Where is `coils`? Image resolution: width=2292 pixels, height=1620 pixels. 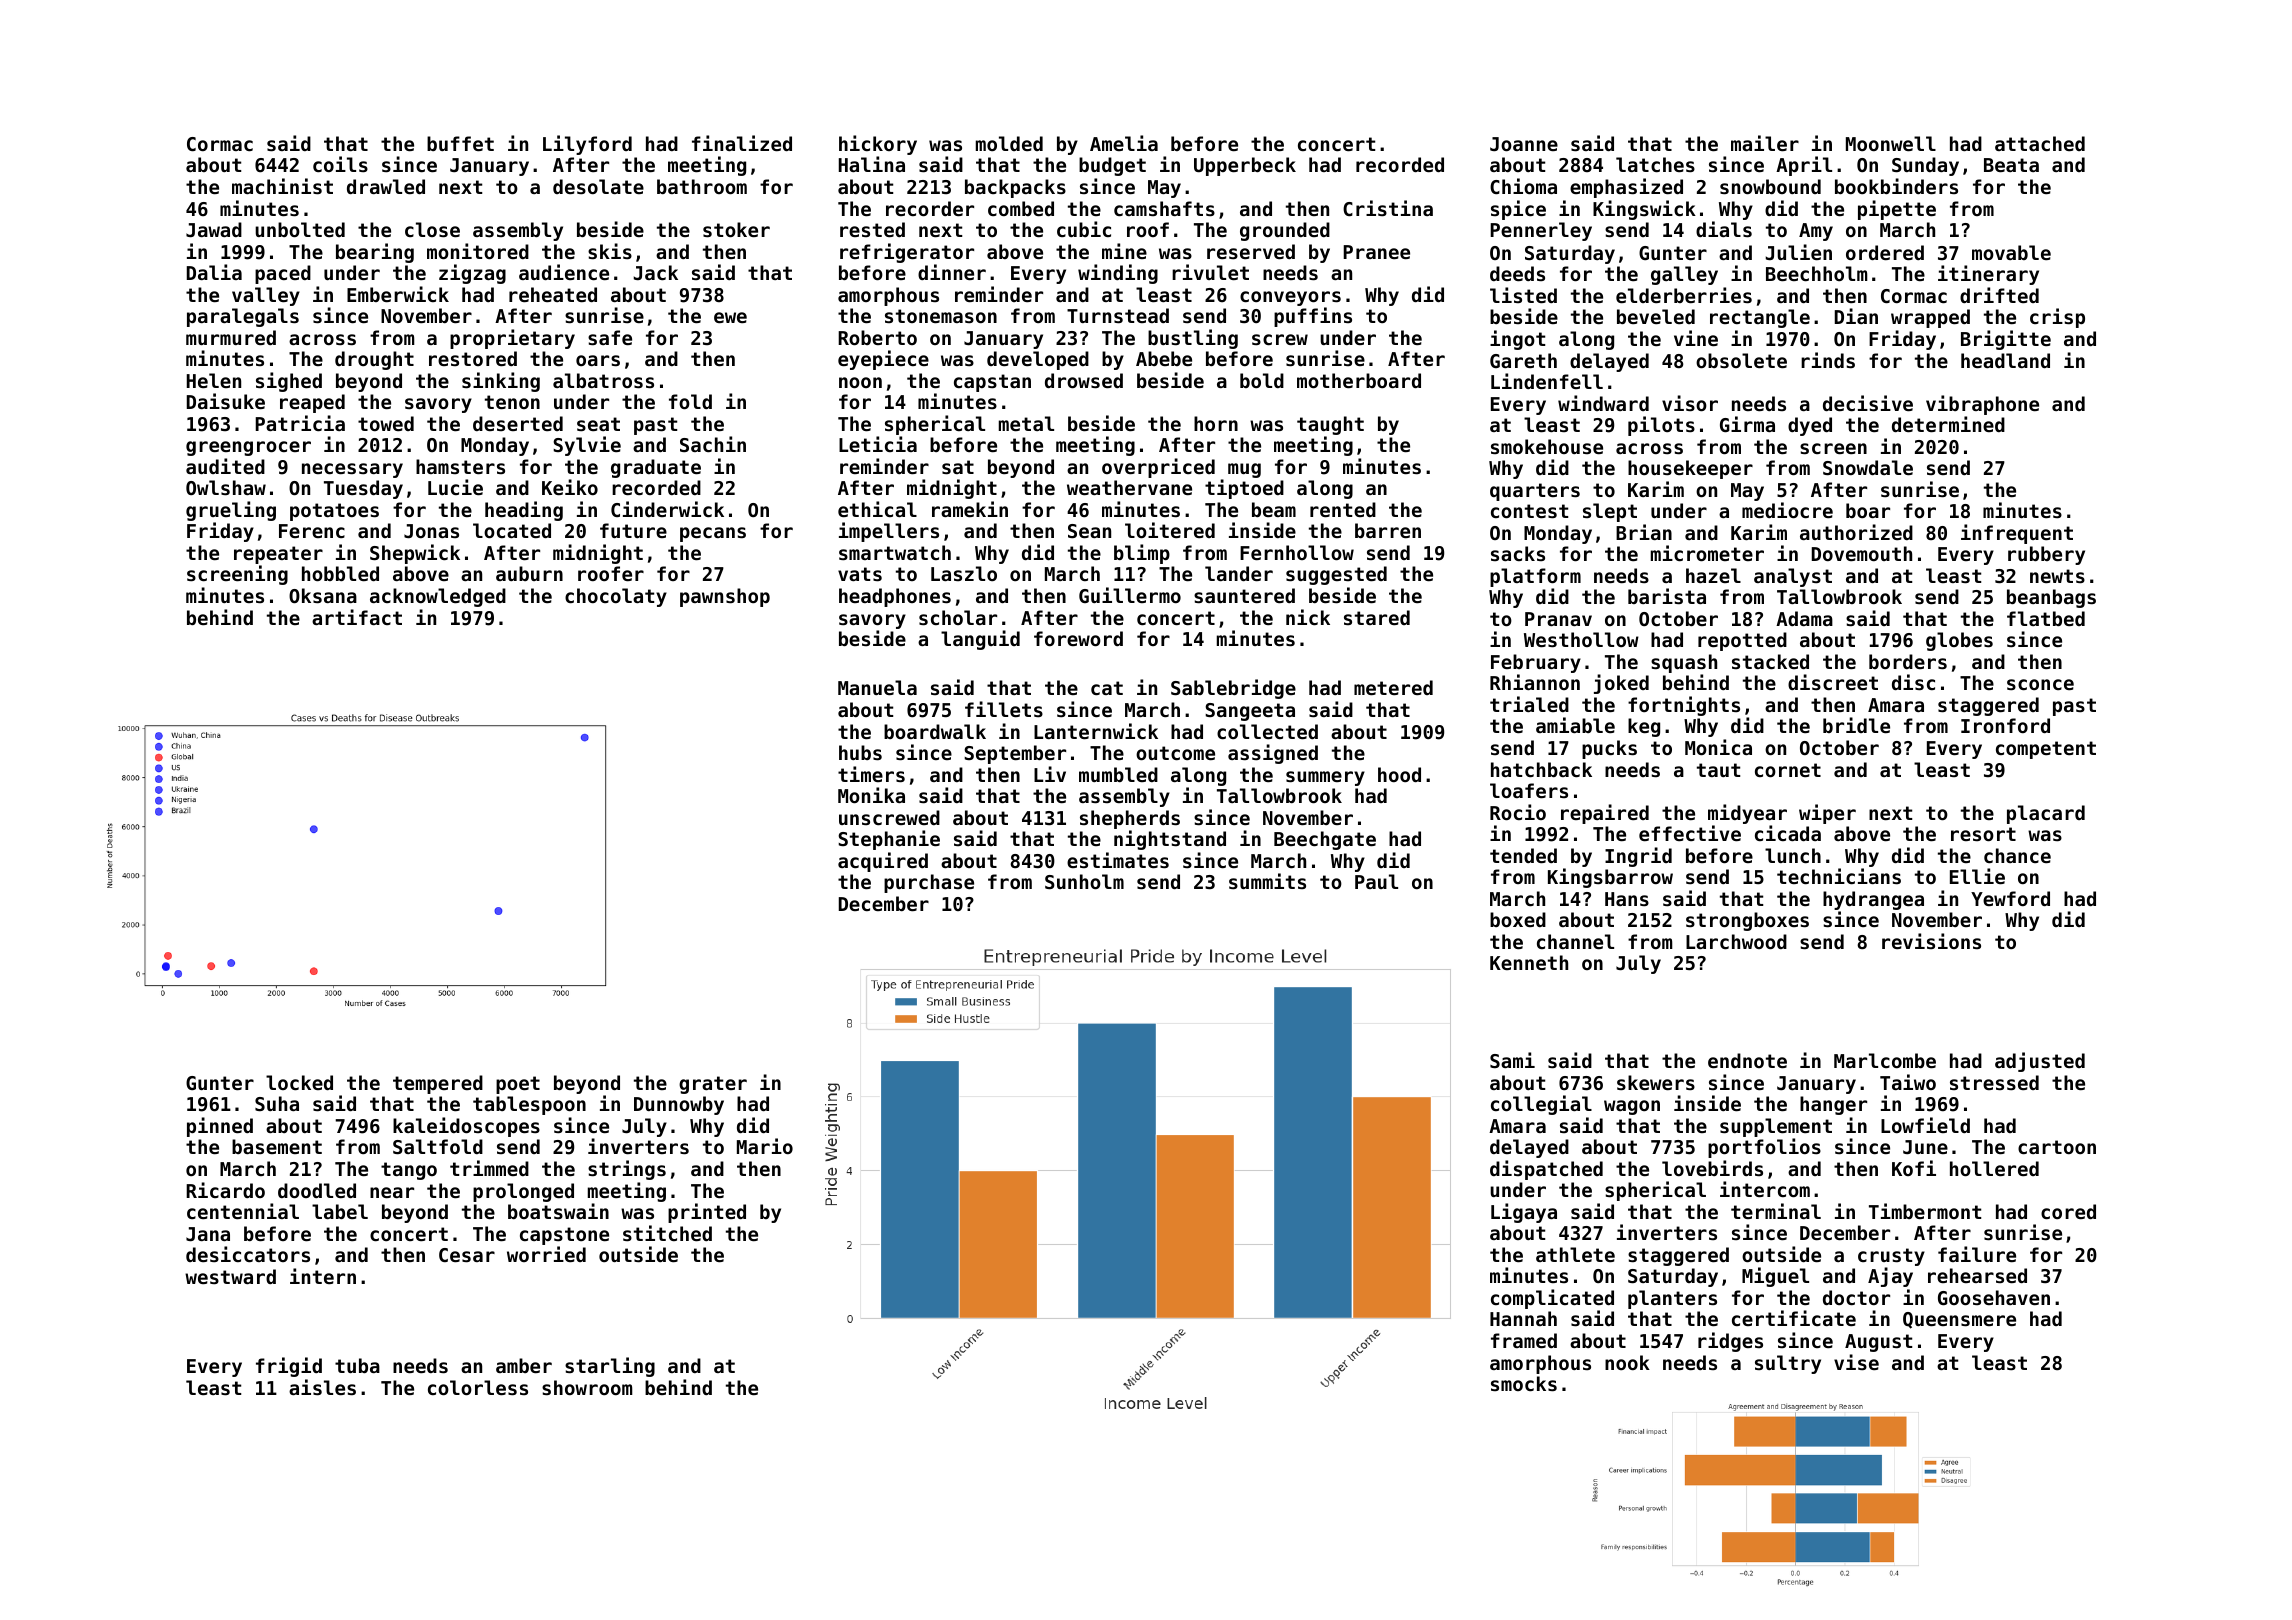
coils is located at coordinates (340, 164).
